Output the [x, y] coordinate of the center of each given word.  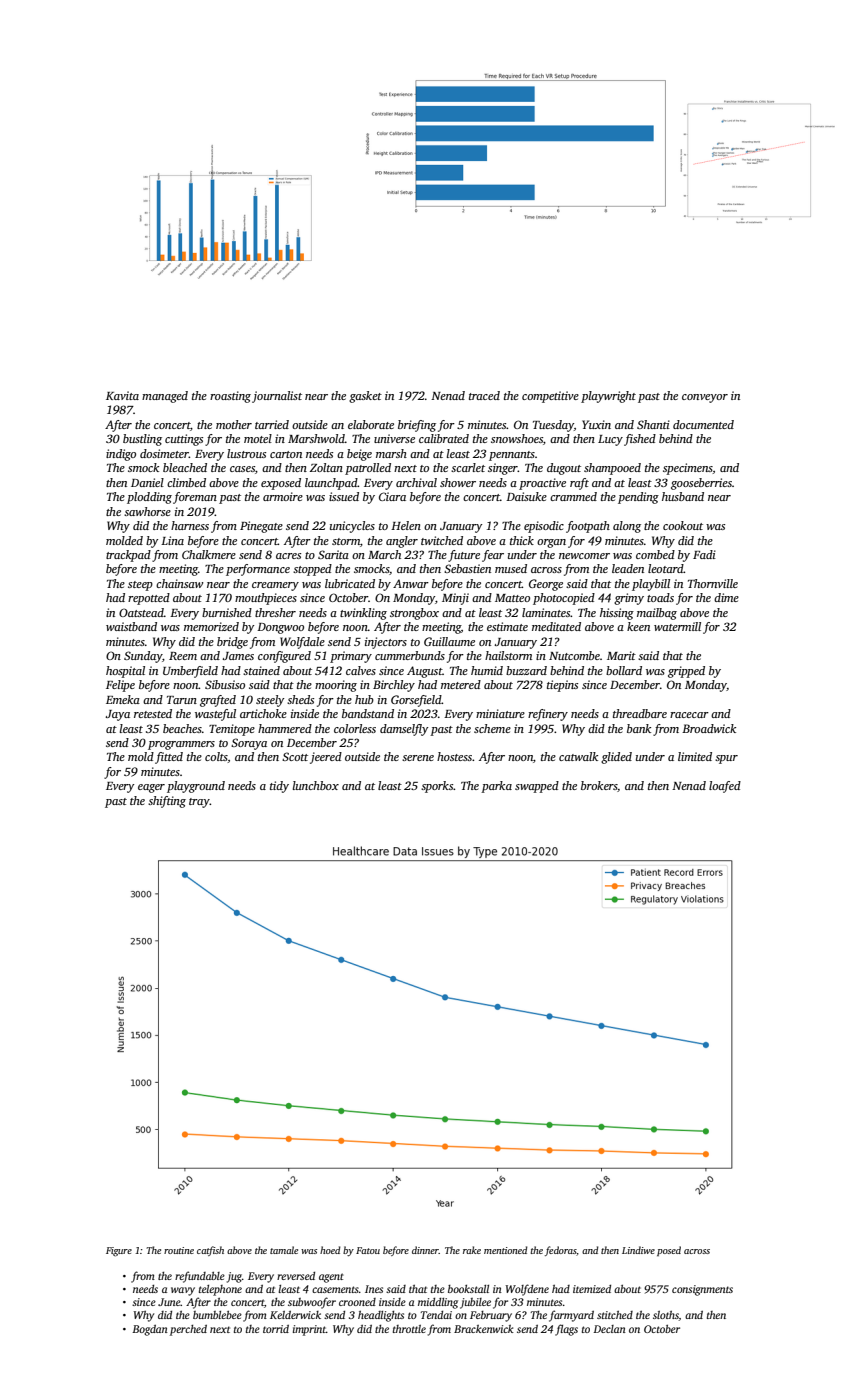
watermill [677, 626]
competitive [550, 397]
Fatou [368, 1250]
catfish [210, 1251]
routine [179, 1250]
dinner [425, 1250]
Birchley [394, 686]
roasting [230, 397]
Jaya [117, 715]
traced [484, 395]
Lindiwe [638, 1250]
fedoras [560, 1251]
